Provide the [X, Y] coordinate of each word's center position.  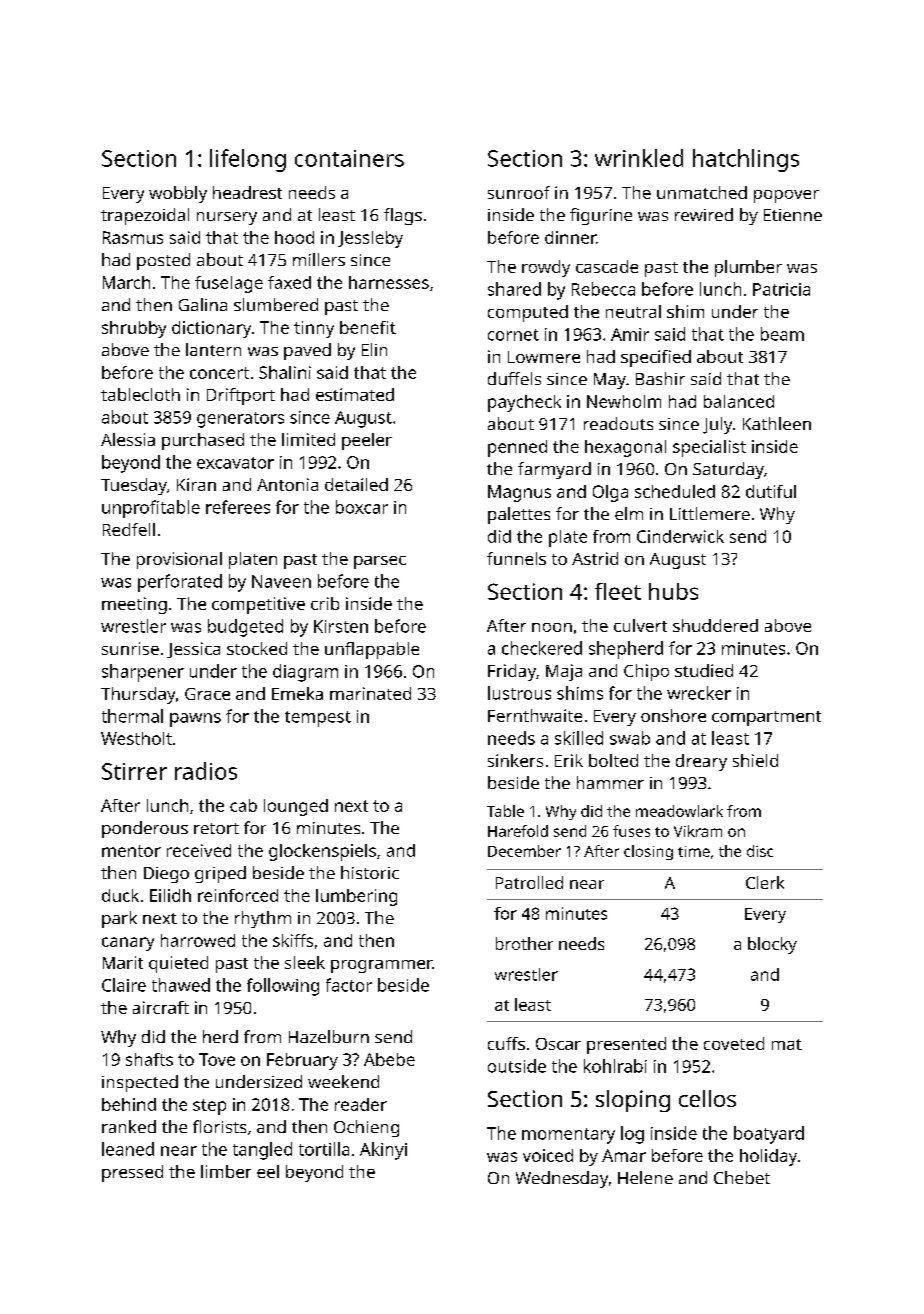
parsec [380, 562]
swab [630, 738]
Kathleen [777, 423]
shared [514, 289]
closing [648, 852]
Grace [207, 694]
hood [294, 237]
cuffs [506, 1043]
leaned [128, 1149]
